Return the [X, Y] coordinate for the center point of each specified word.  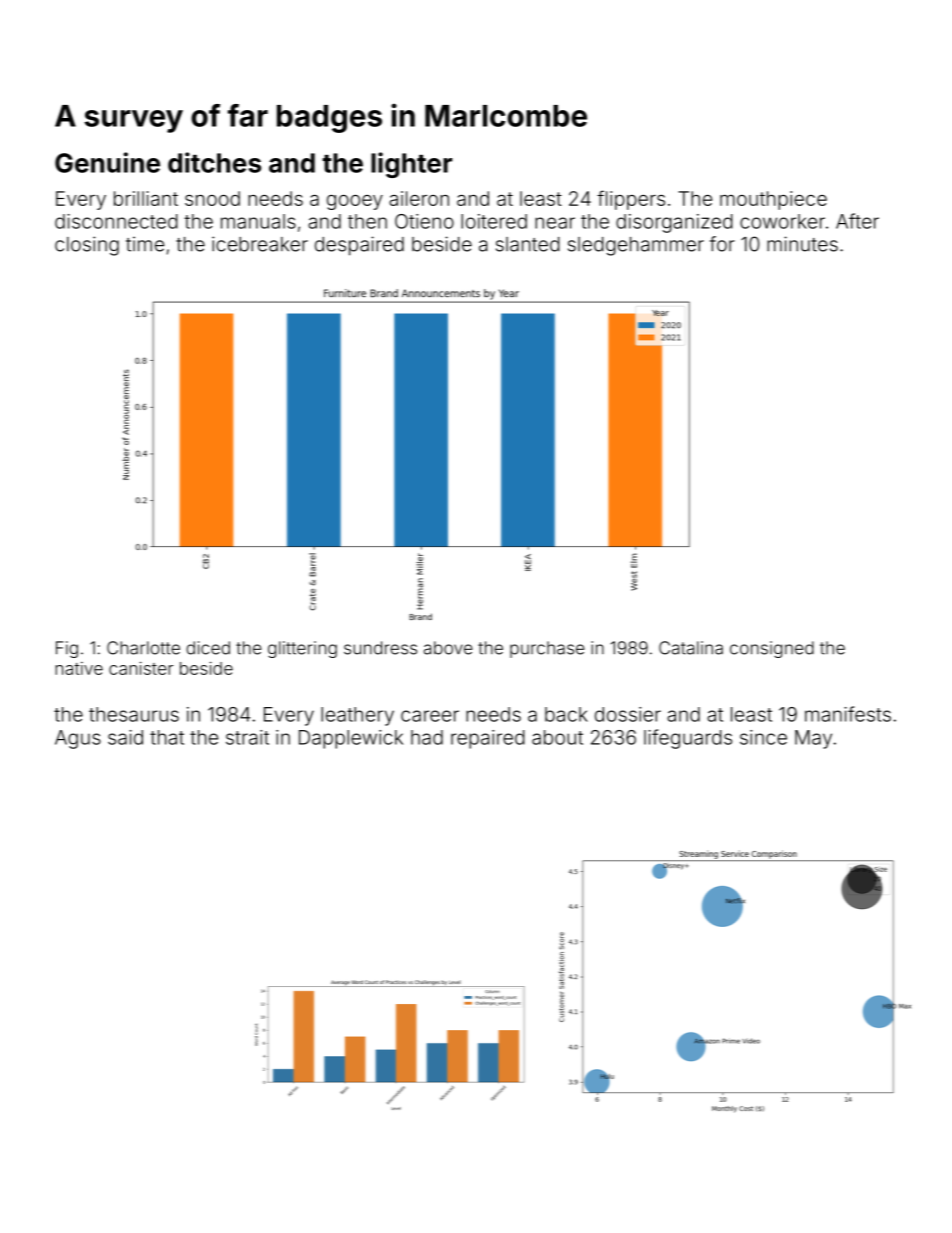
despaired [359, 246]
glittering [302, 649]
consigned [772, 649]
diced [208, 648]
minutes [802, 244]
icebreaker [260, 244]
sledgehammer [636, 246]
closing [87, 246]
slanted [528, 244]
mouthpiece [773, 200]
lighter [411, 165]
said [125, 737]
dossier [628, 714]
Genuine [107, 162]
